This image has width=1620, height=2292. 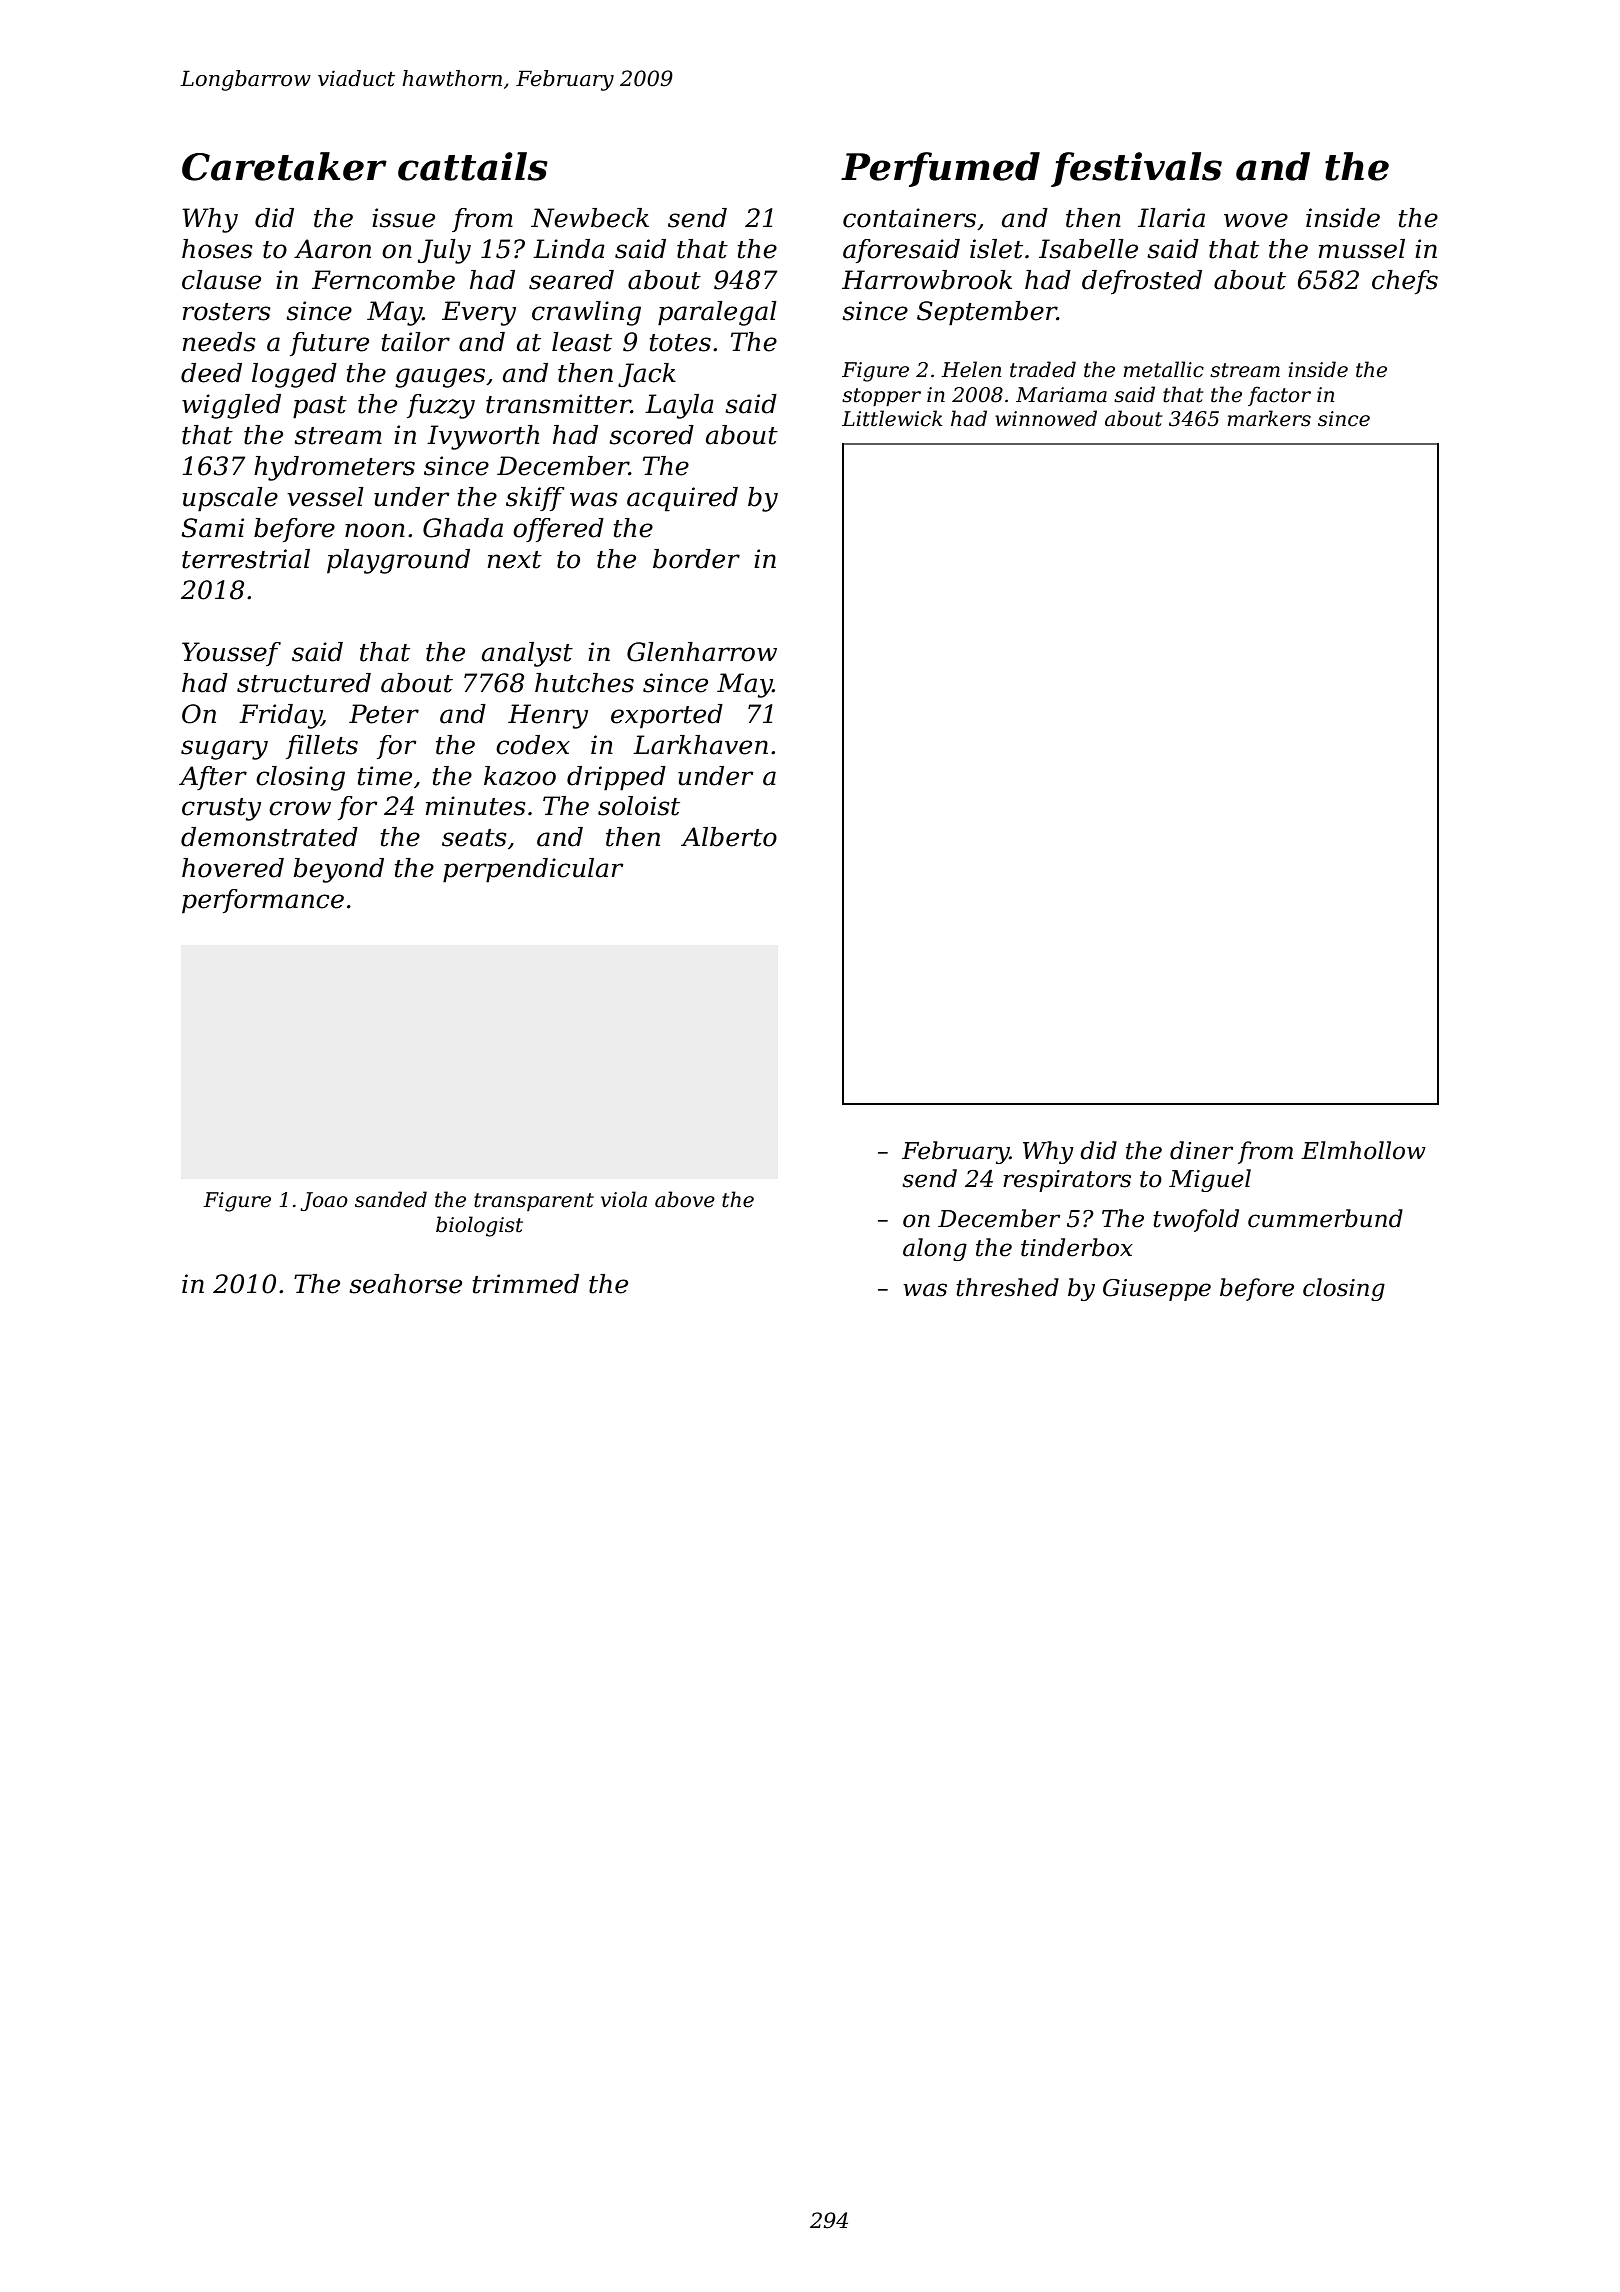 What do you see at coordinates (940, 169) in the image?
I see `Perfumed` at bounding box center [940, 169].
